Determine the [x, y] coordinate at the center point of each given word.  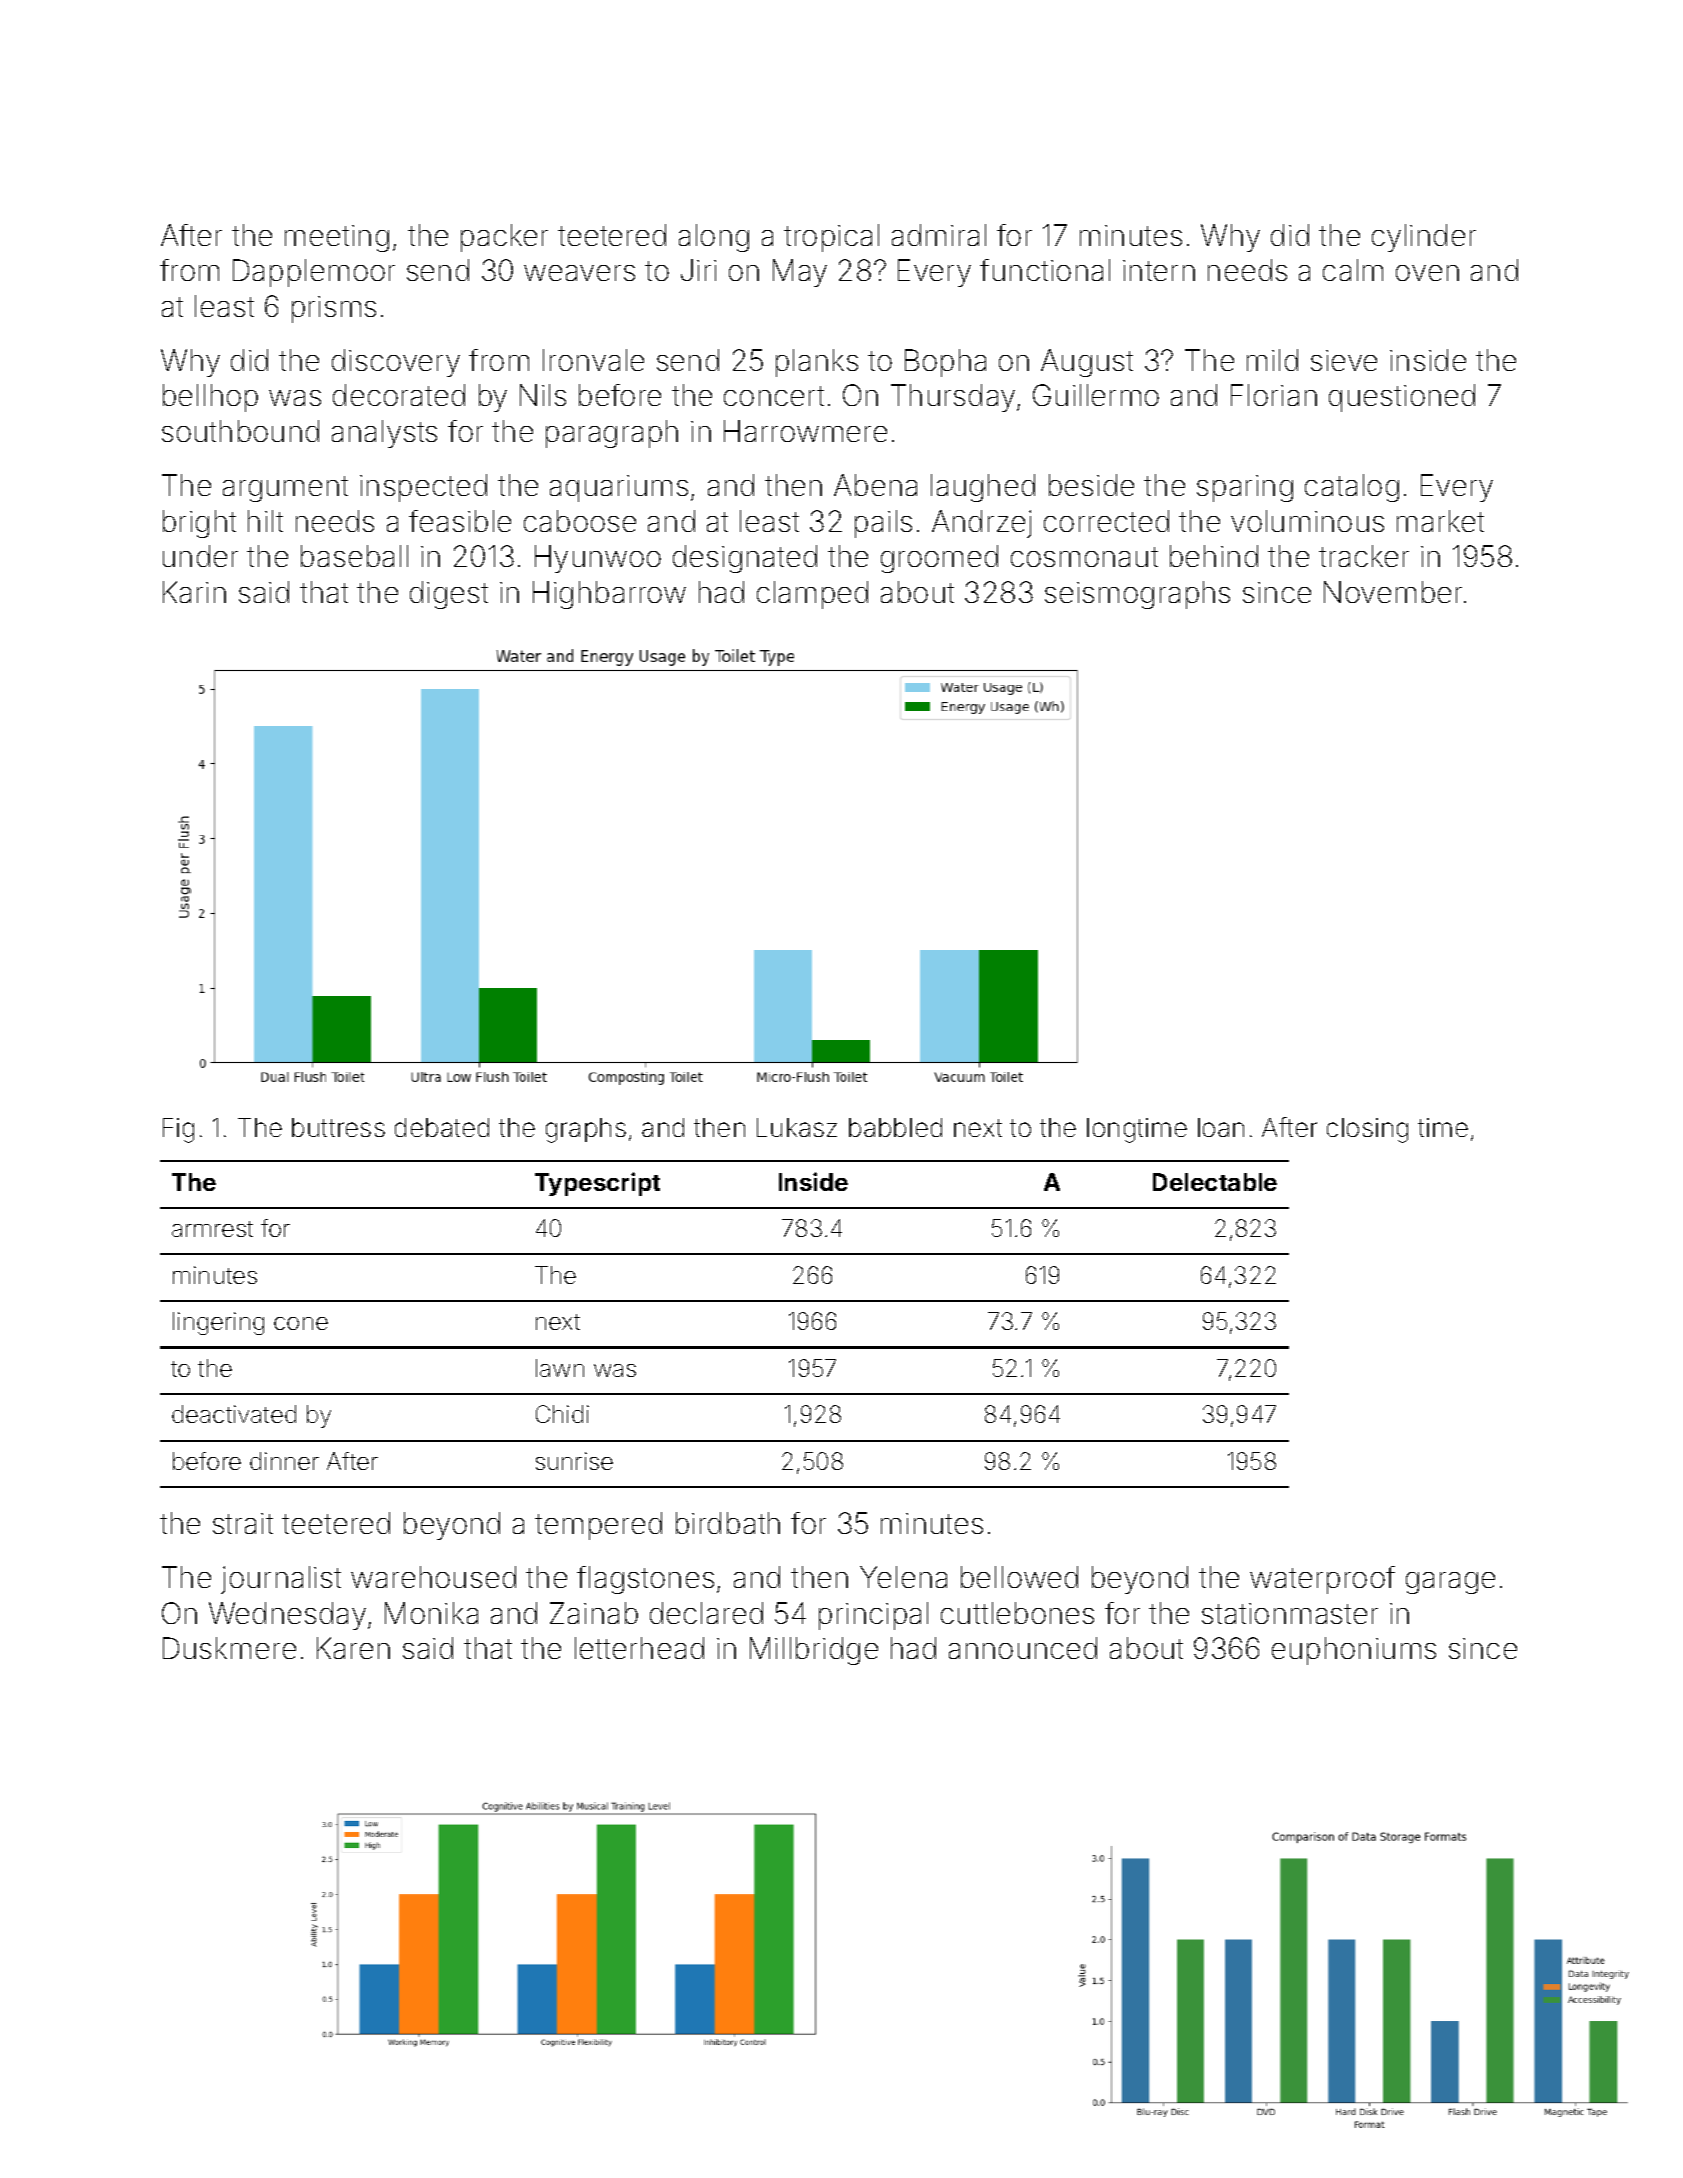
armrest [212, 1229]
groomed [939, 559]
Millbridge [814, 1651]
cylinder [1424, 238]
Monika [431, 1613]
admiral [939, 235]
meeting [337, 238]
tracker [1364, 556]
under [200, 556]
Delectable [1215, 1182]
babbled [895, 1127]
